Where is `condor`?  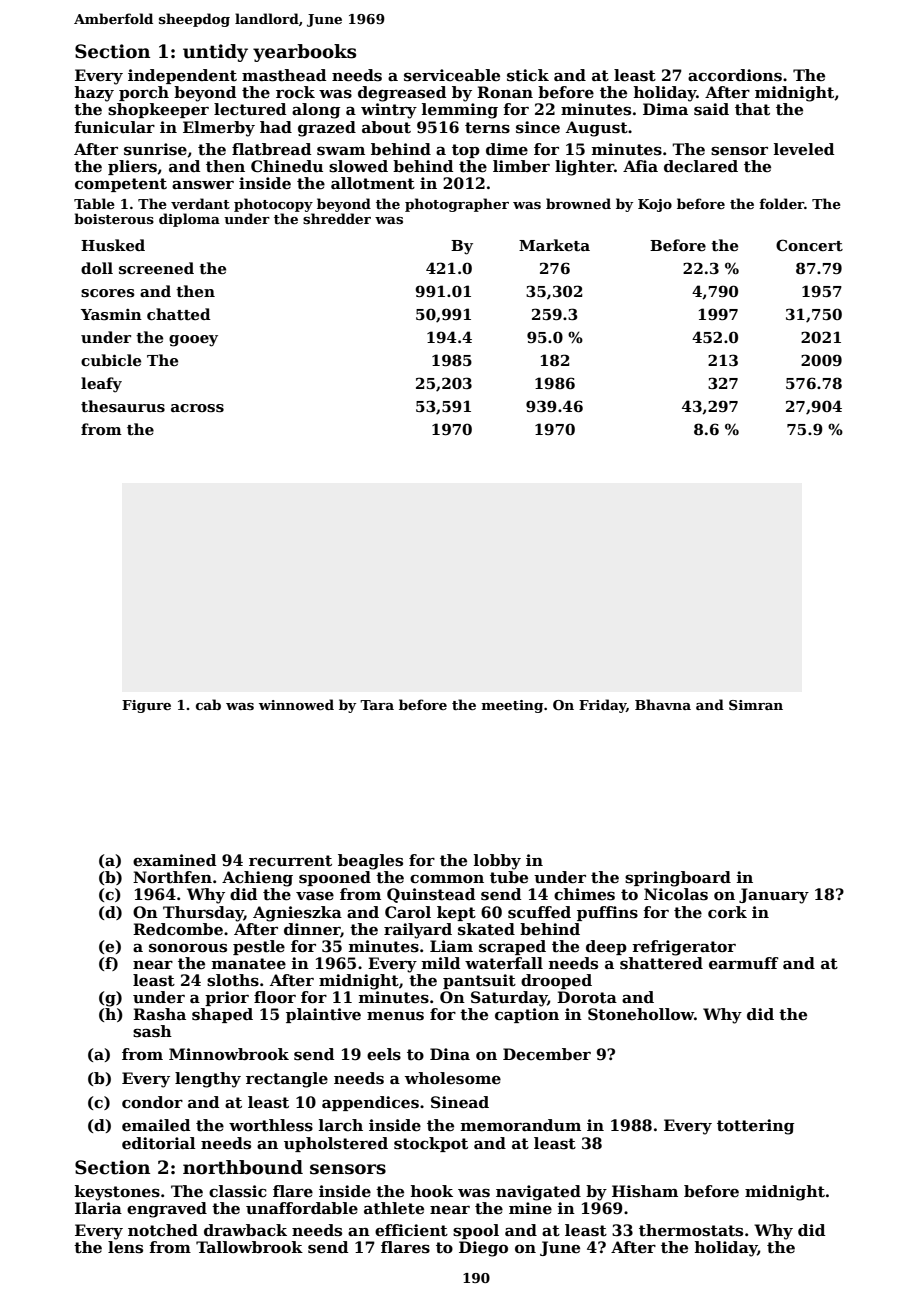 condor is located at coordinates (152, 1102).
